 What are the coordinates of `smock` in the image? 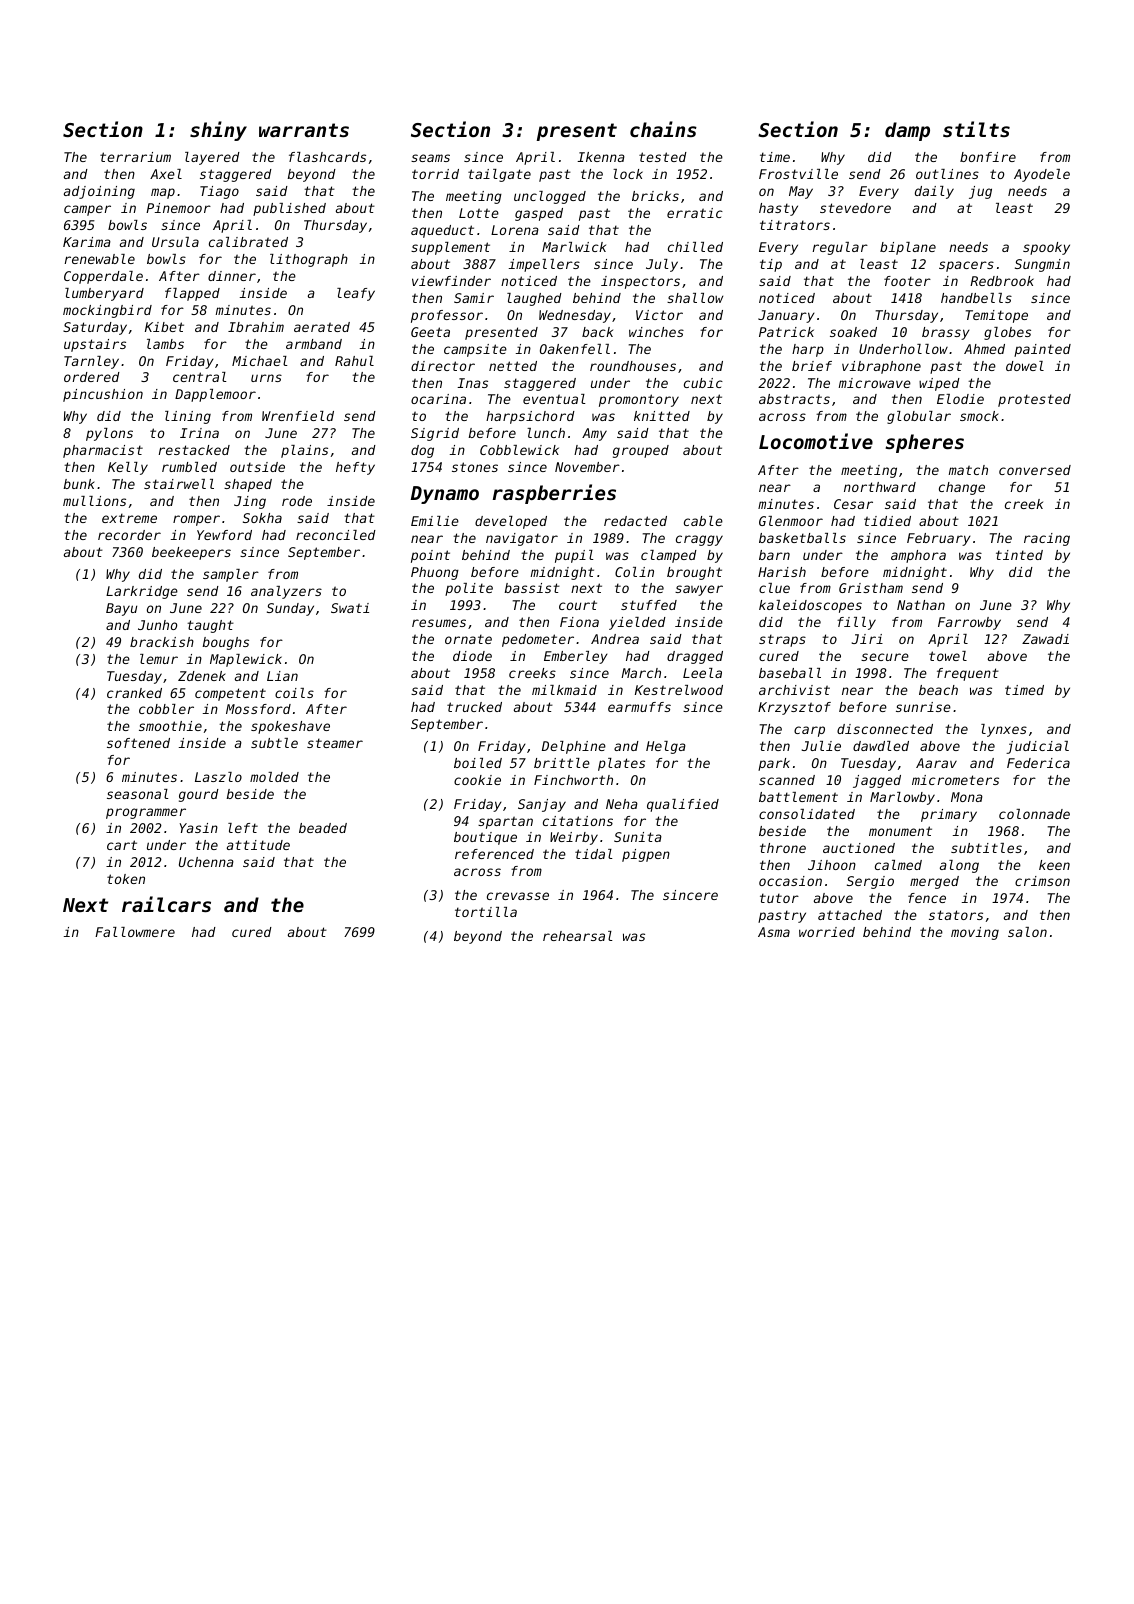 It's located at (979, 416).
